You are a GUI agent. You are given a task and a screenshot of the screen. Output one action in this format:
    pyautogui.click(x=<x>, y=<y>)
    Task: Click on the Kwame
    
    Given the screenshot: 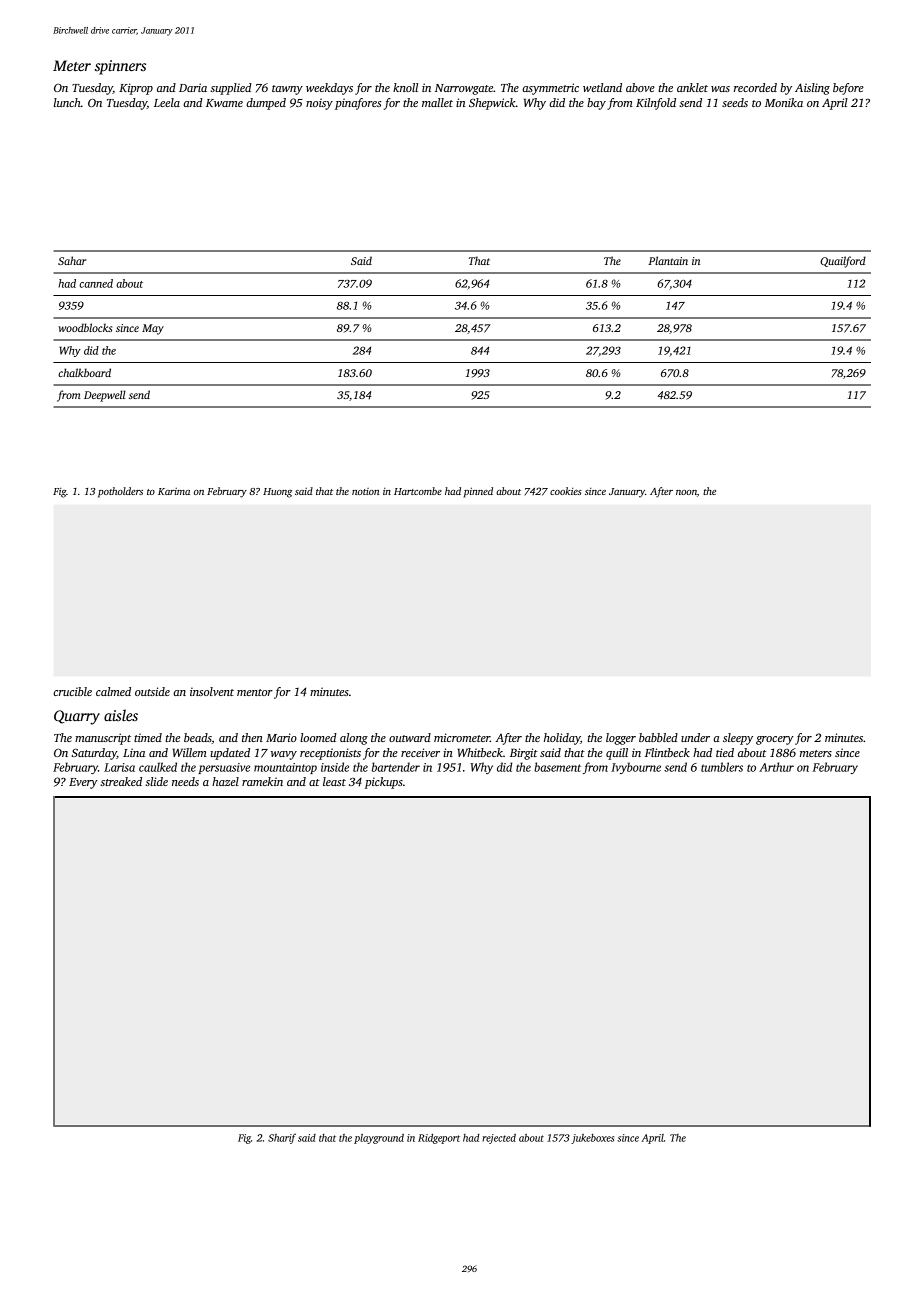 What is the action you would take?
    pyautogui.click(x=224, y=103)
